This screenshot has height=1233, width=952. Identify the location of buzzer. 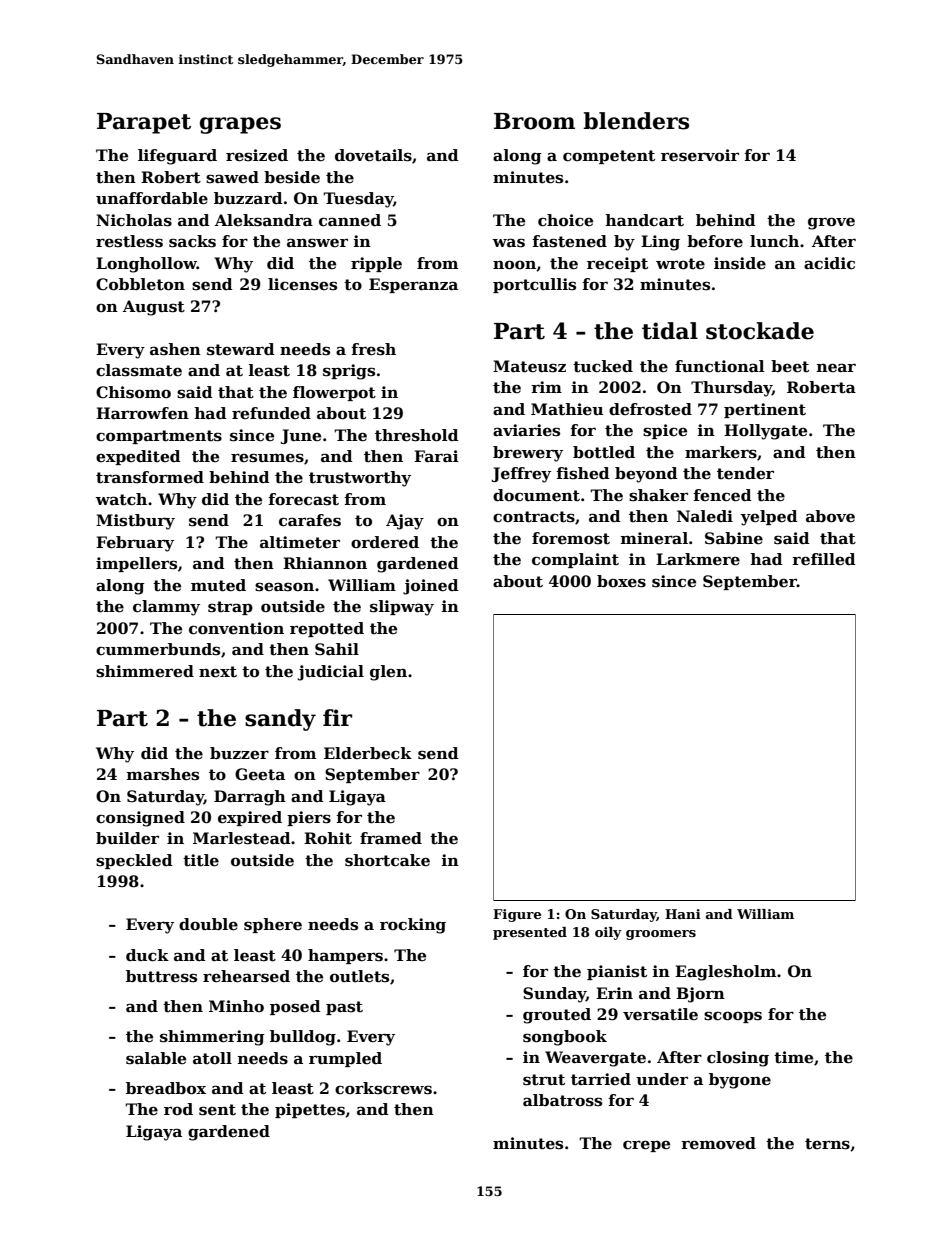
(239, 753).
